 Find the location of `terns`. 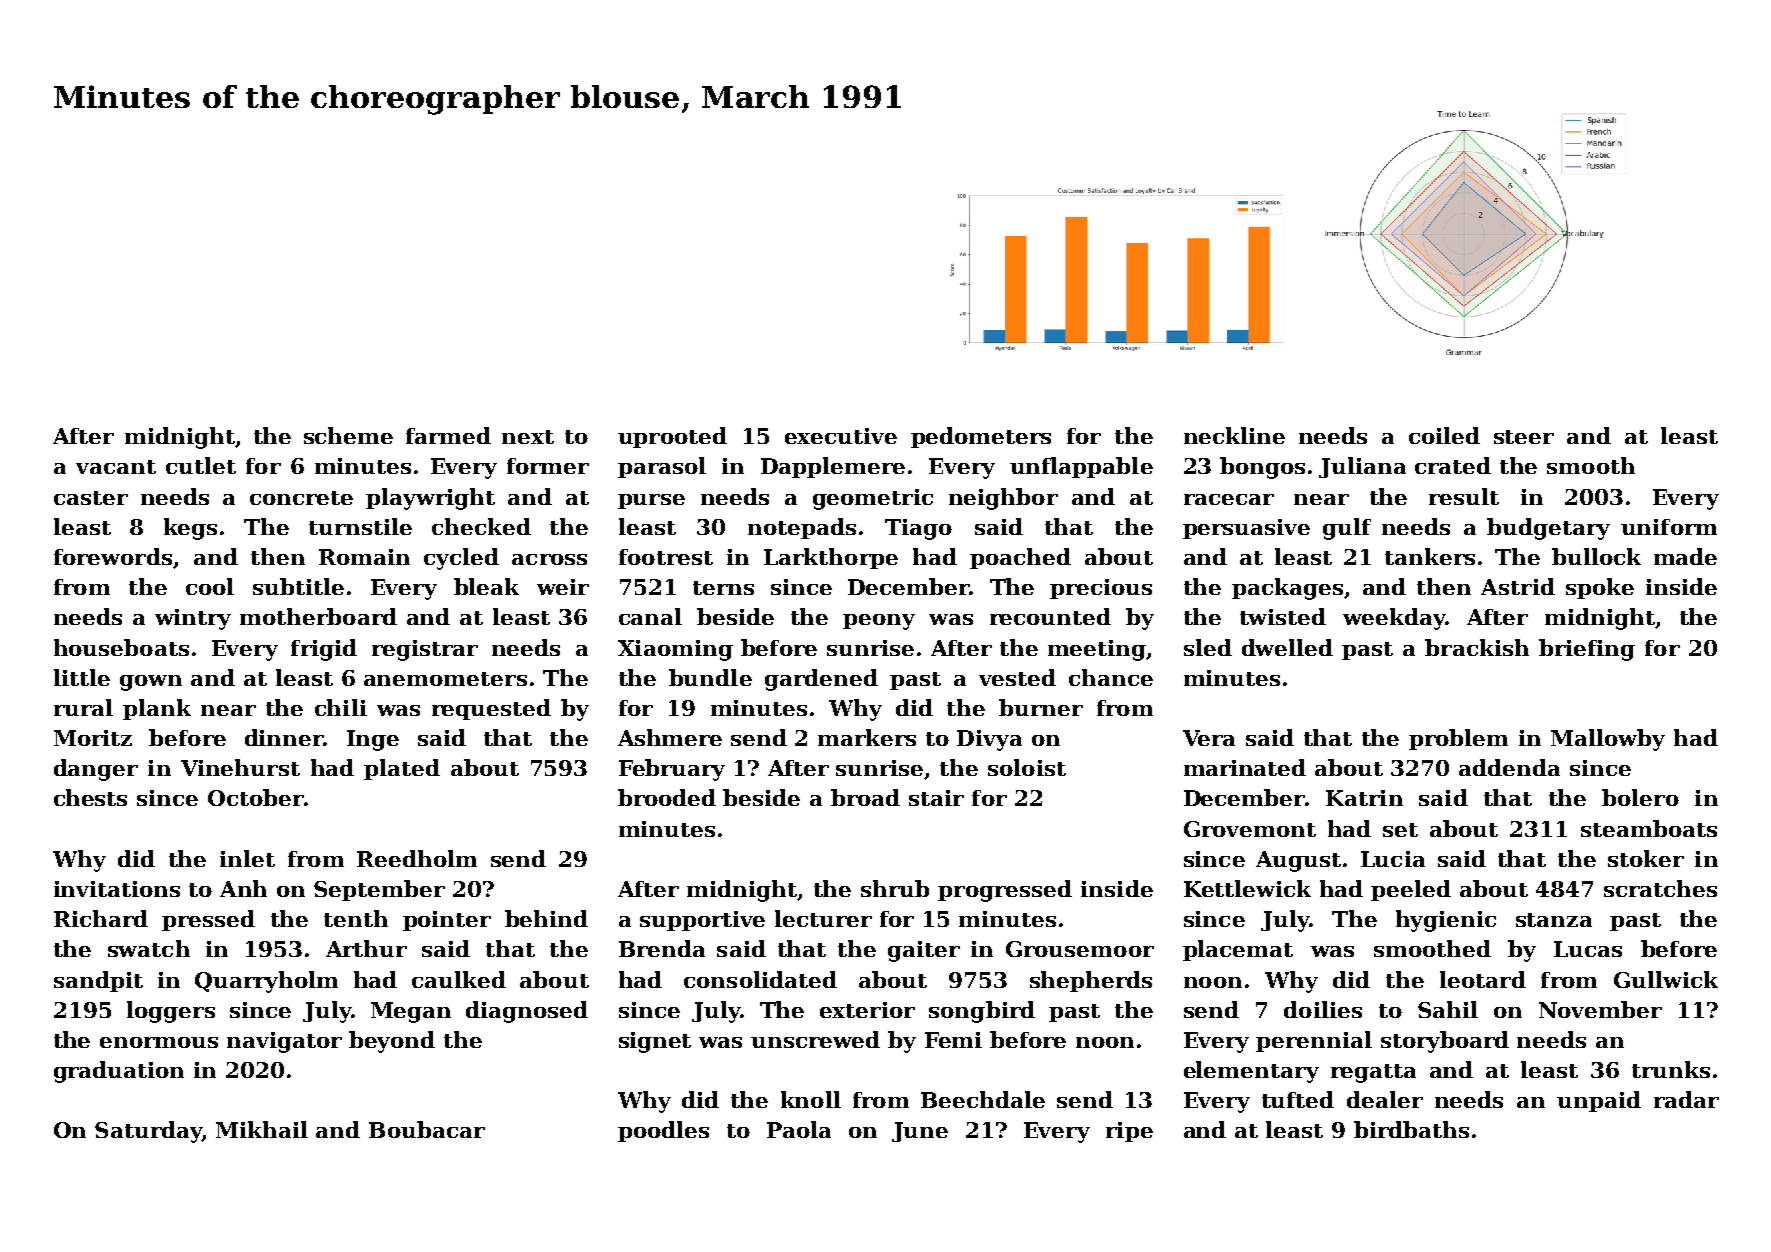

terns is located at coordinates (723, 588).
